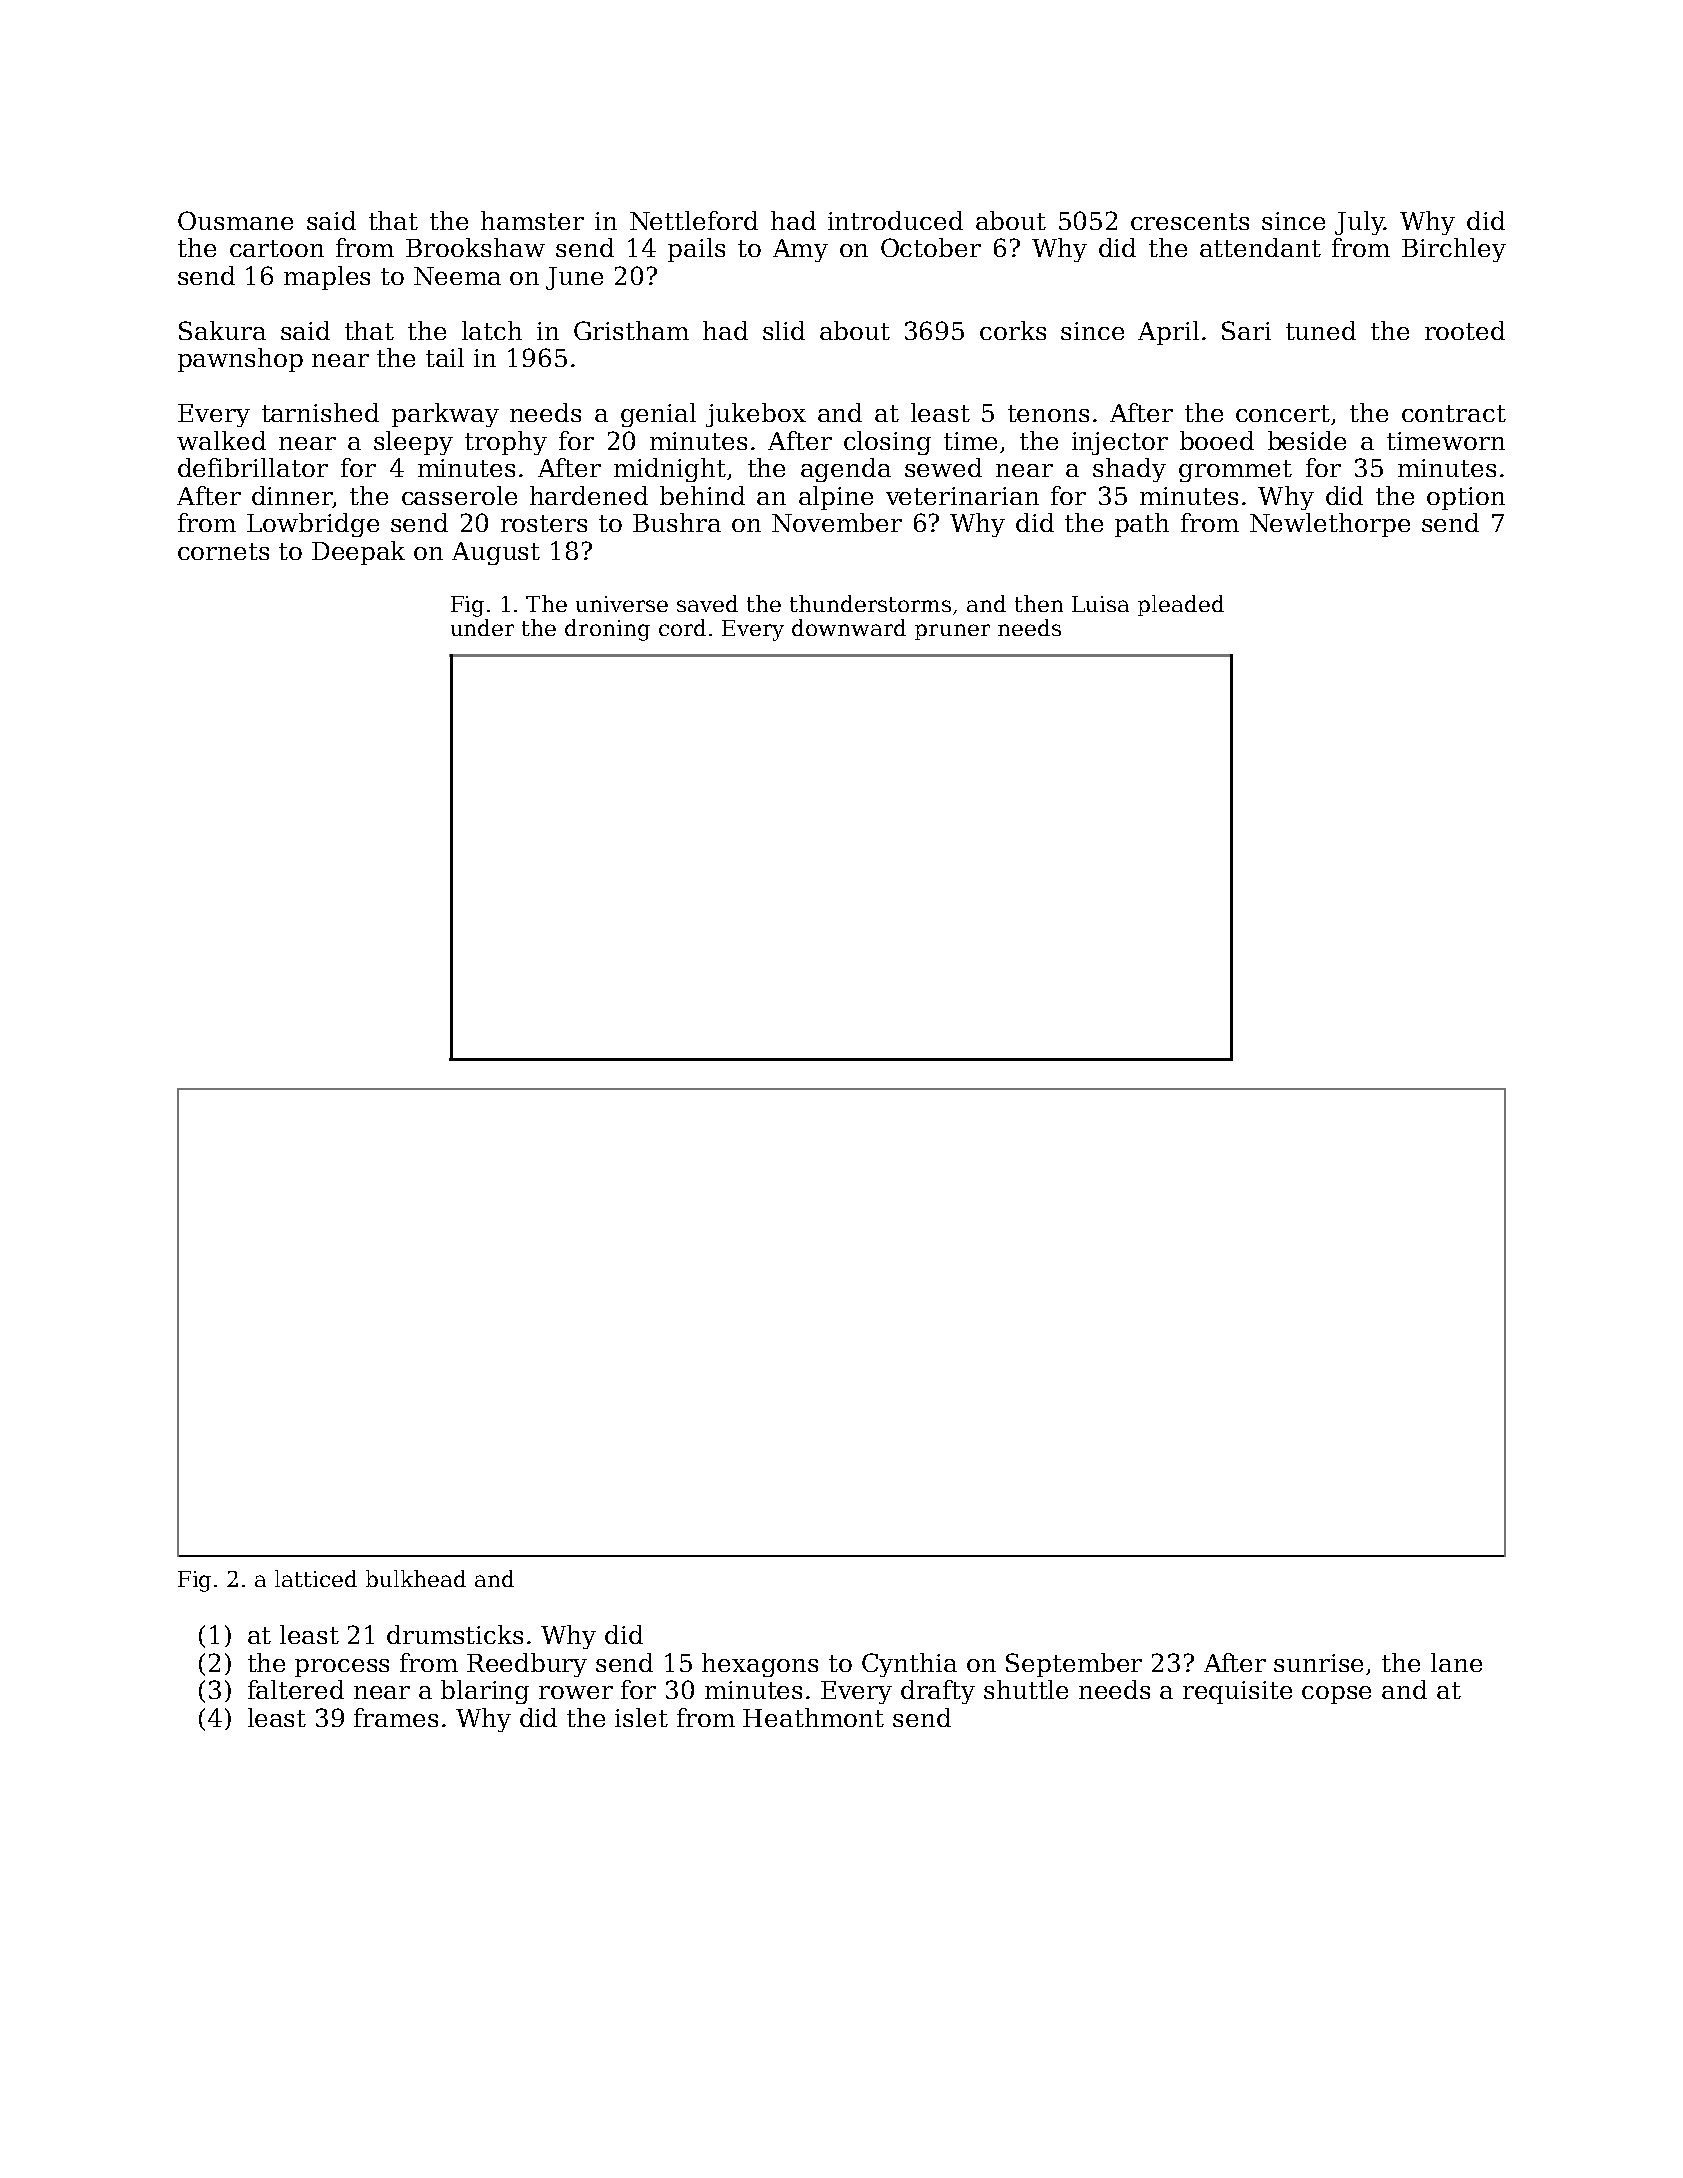 This document has height=2178, width=1683. Describe the element at coordinates (1100, 604) in the document. I see `Luisa` at that location.
